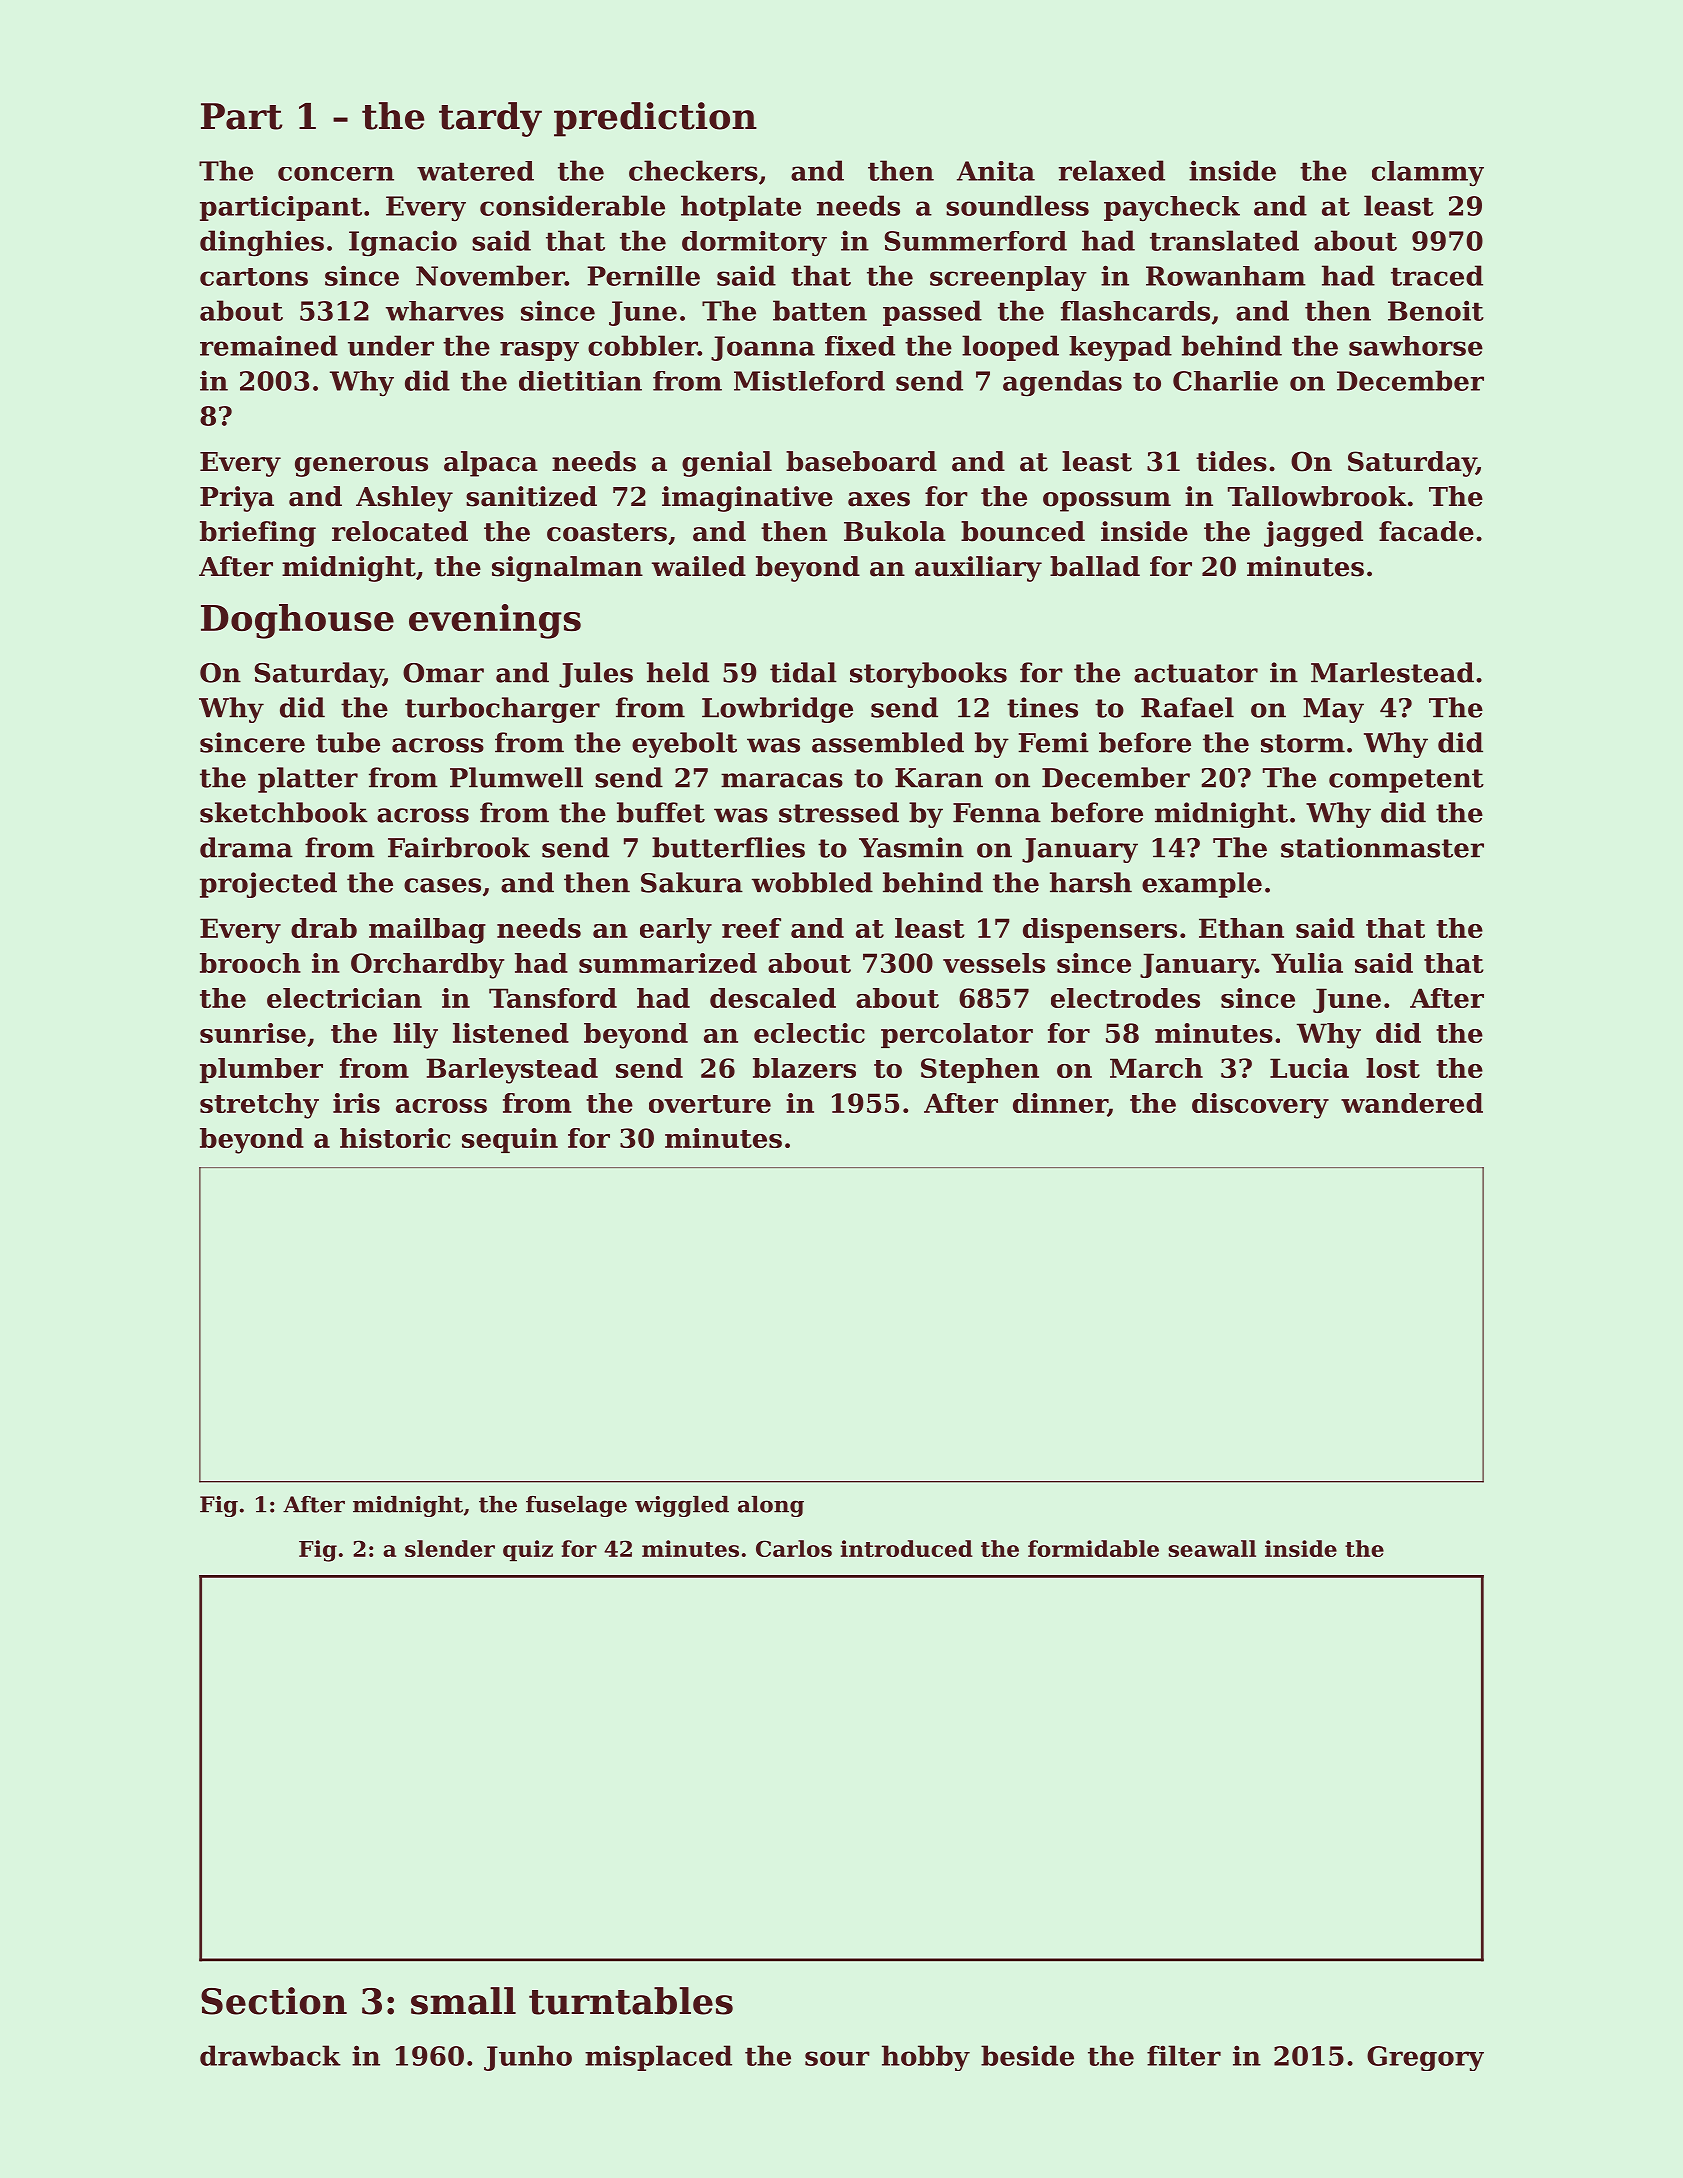 The width and height of the page is (1683, 2178). Describe the element at coordinates (1392, 672) in the page. I see `Marlestead` at that location.
